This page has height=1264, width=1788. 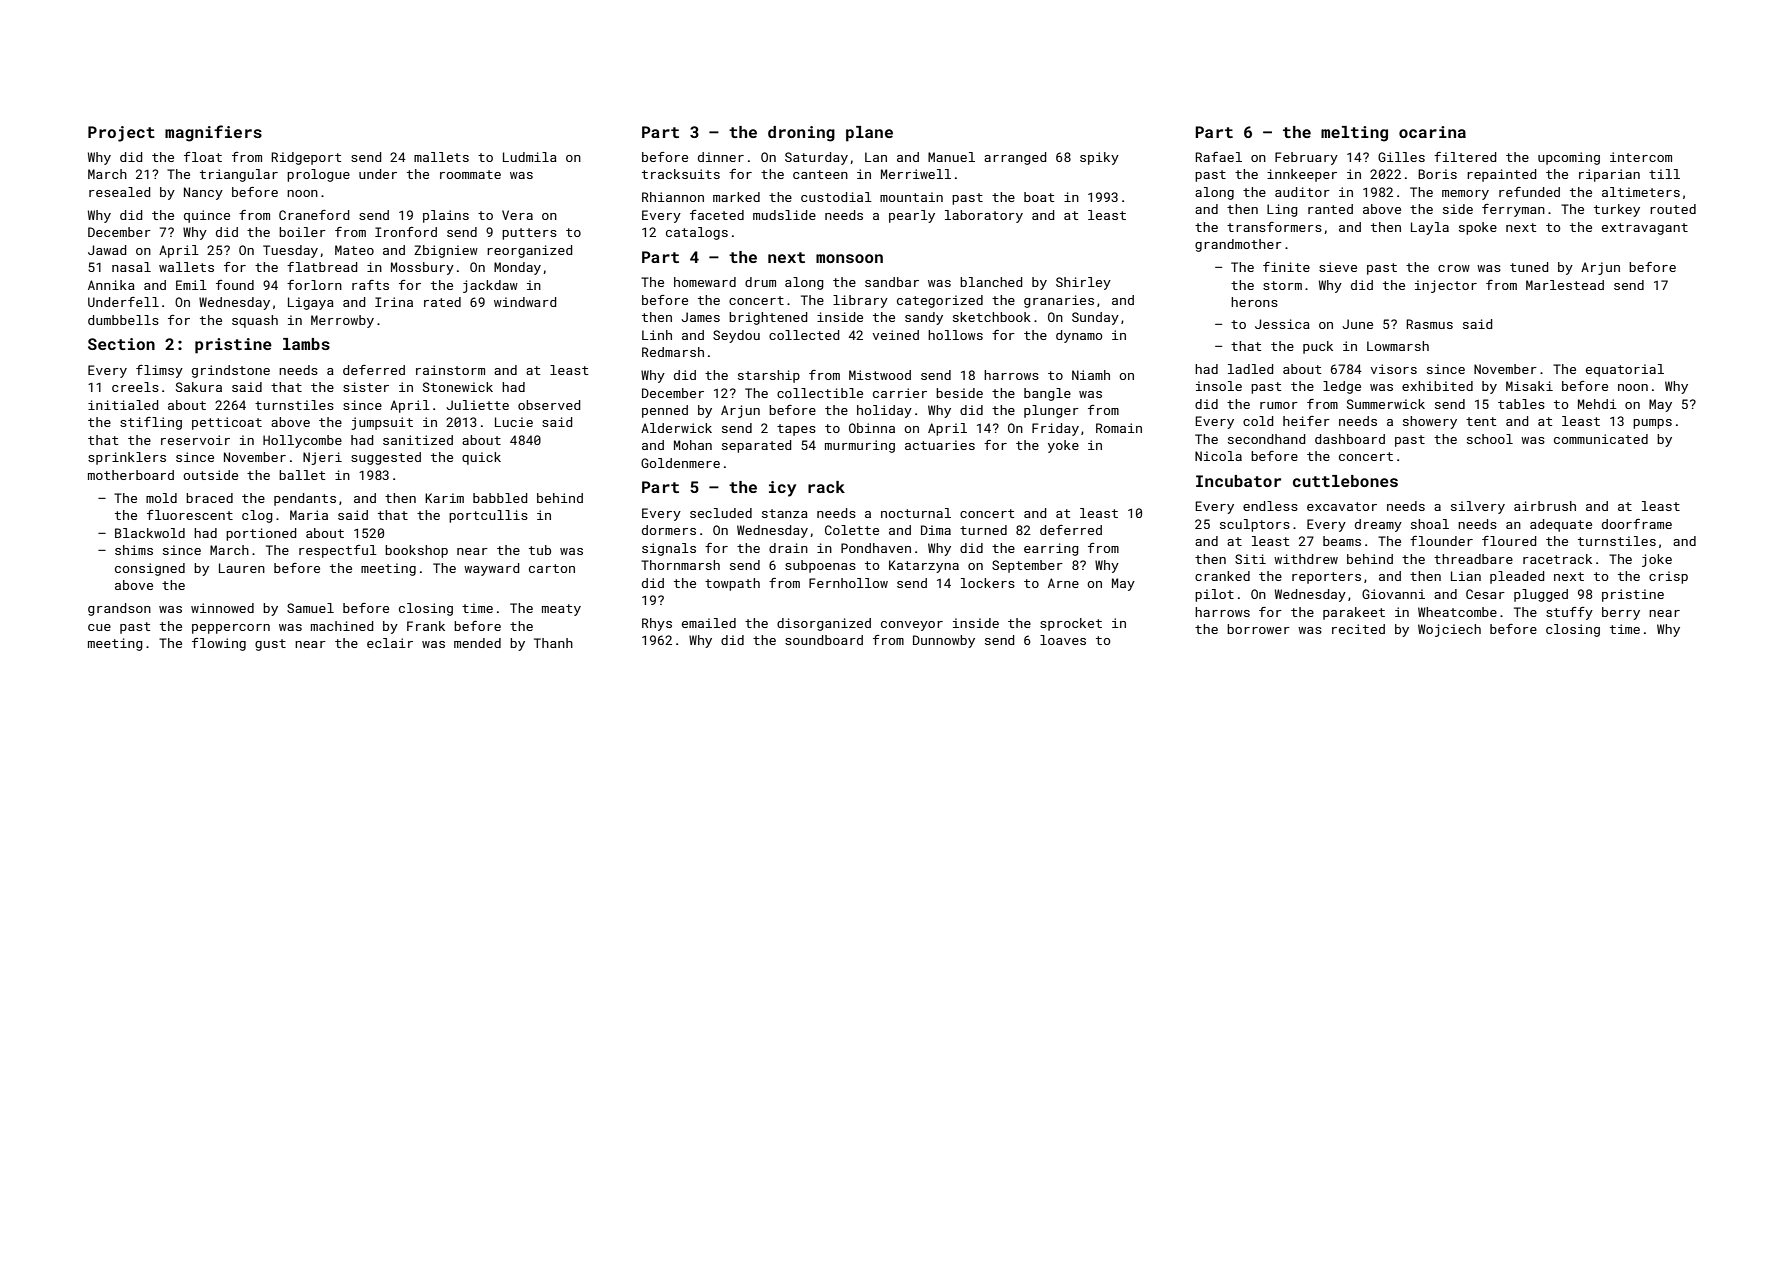 I want to click on Hollycombe, so click(x=302, y=441).
